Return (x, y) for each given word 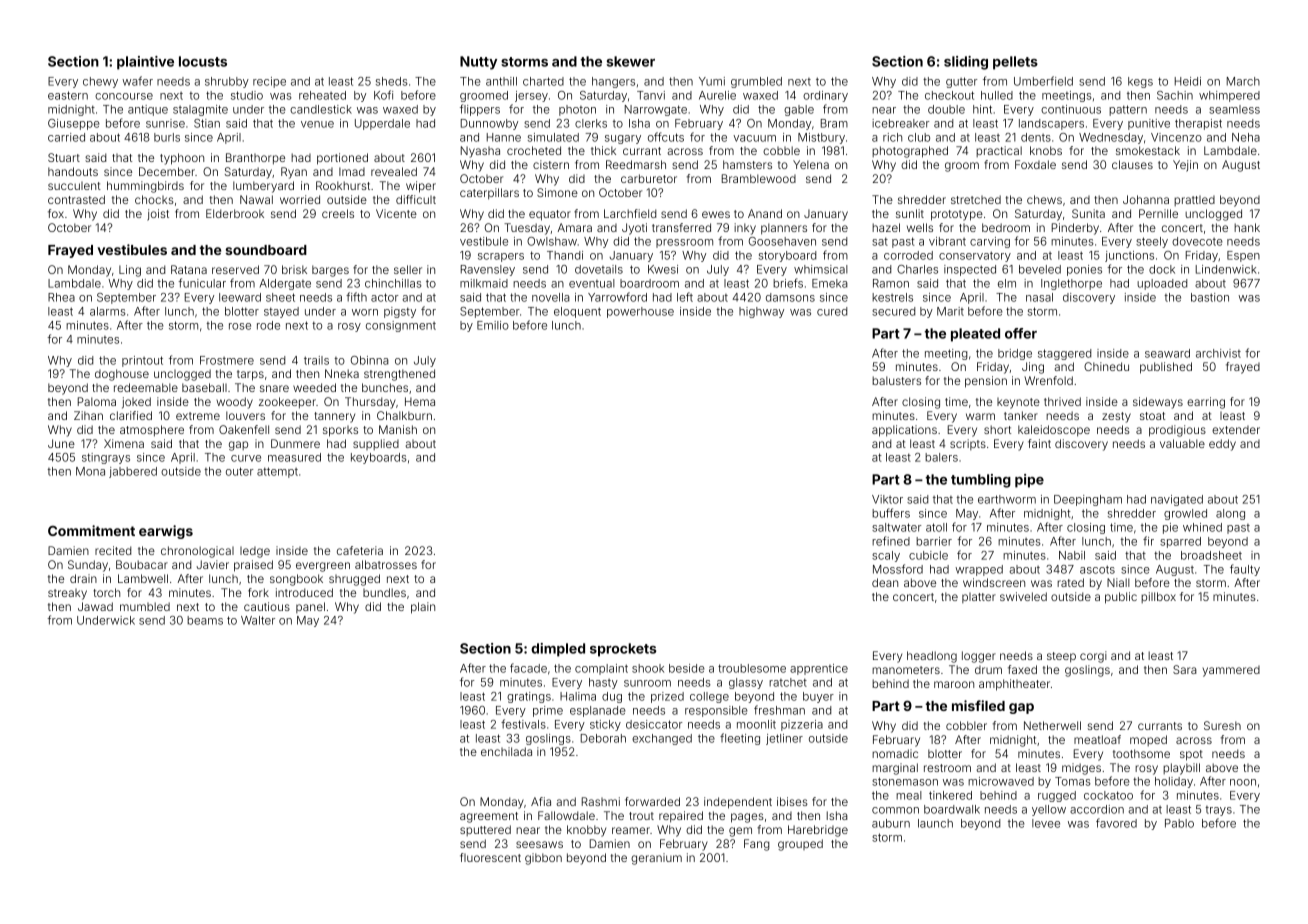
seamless (1234, 109)
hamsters (747, 164)
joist (158, 215)
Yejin (1185, 166)
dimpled (558, 650)
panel (310, 607)
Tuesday (527, 229)
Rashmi (601, 801)
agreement (489, 817)
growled (1185, 514)
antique (148, 110)
